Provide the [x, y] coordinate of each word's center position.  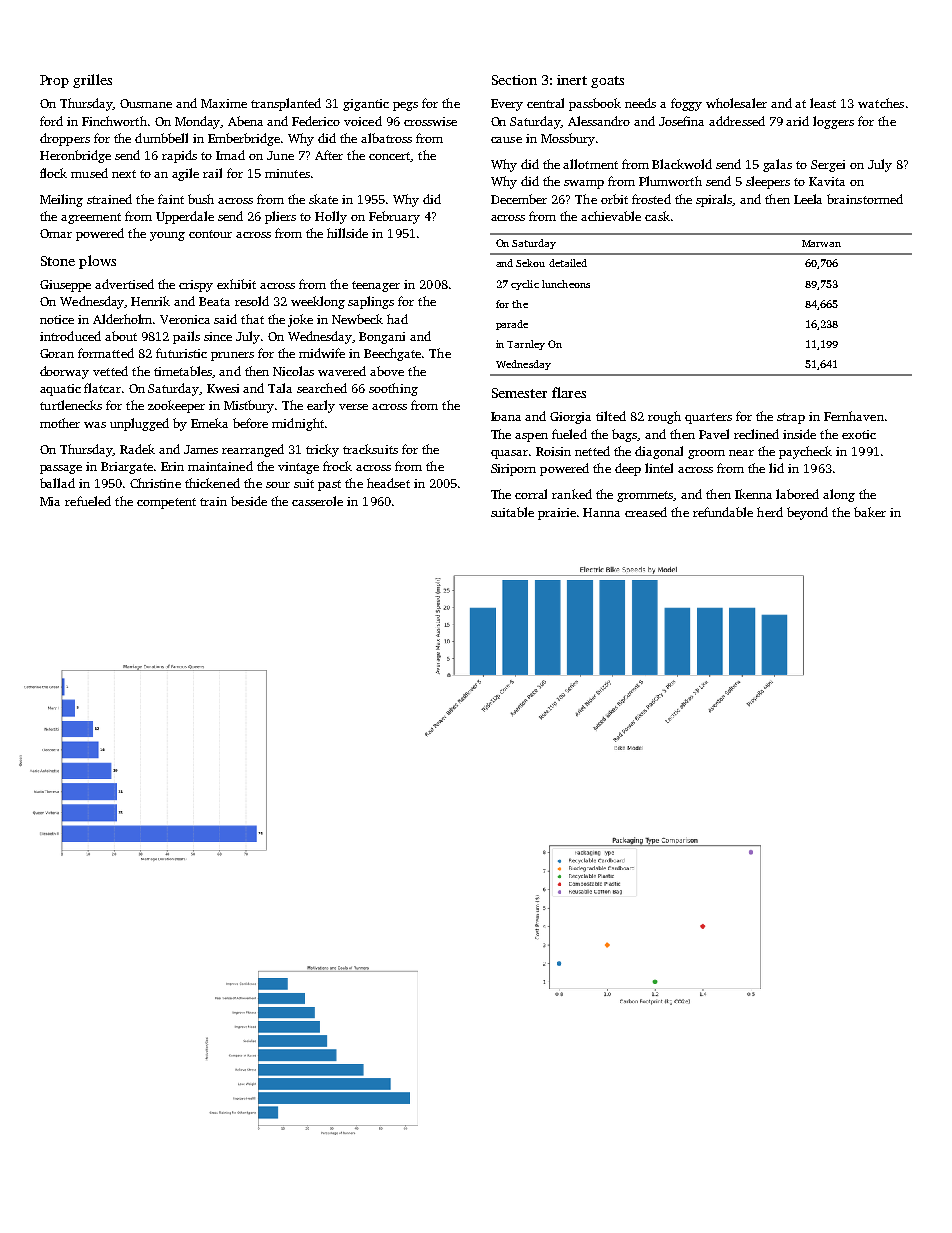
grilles [92, 81]
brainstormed [865, 199]
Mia [50, 501]
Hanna [601, 512]
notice [57, 319]
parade [512, 325]
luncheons [566, 284]
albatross [386, 138]
